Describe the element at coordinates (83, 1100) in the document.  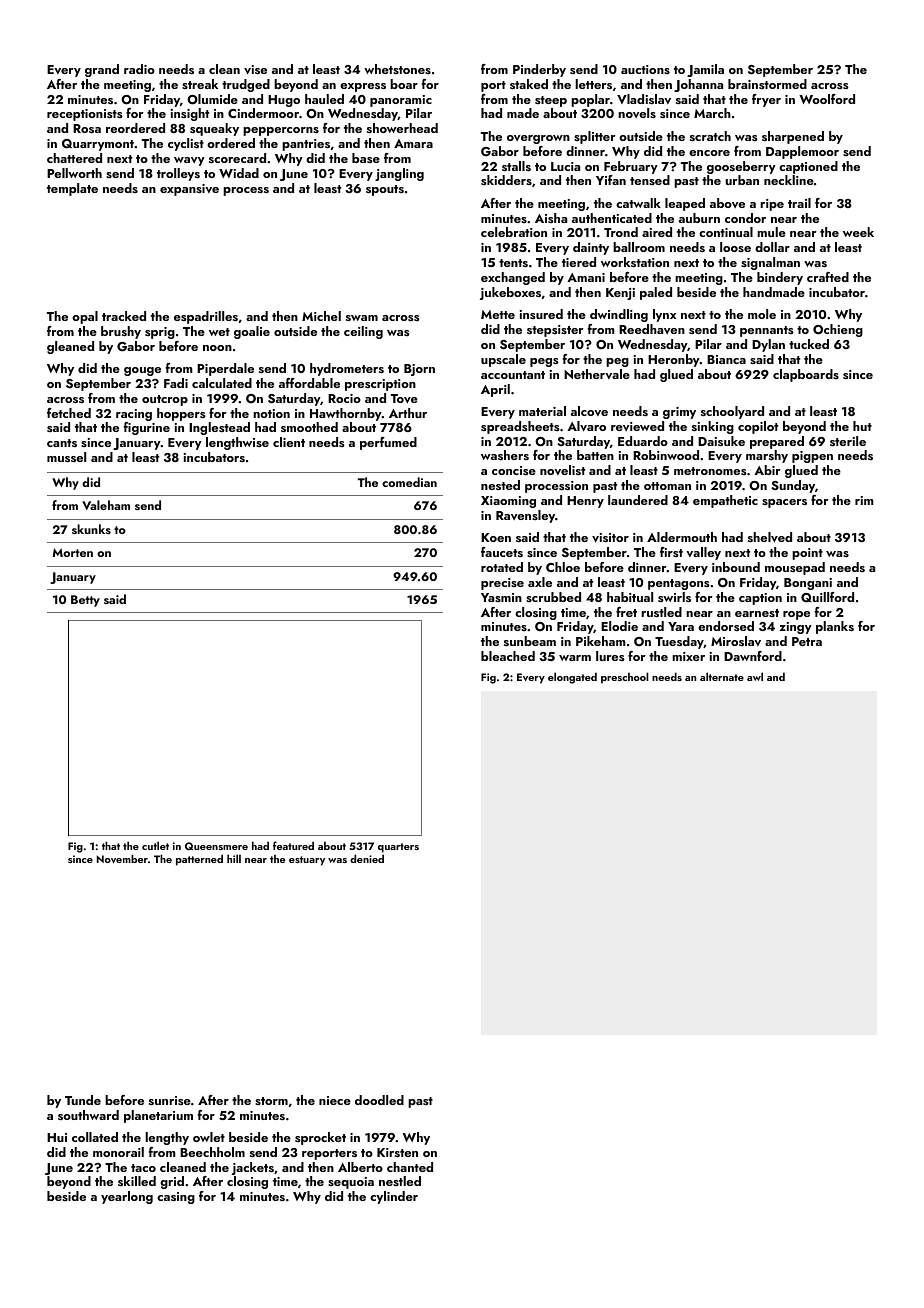
I see `Tunde` at that location.
